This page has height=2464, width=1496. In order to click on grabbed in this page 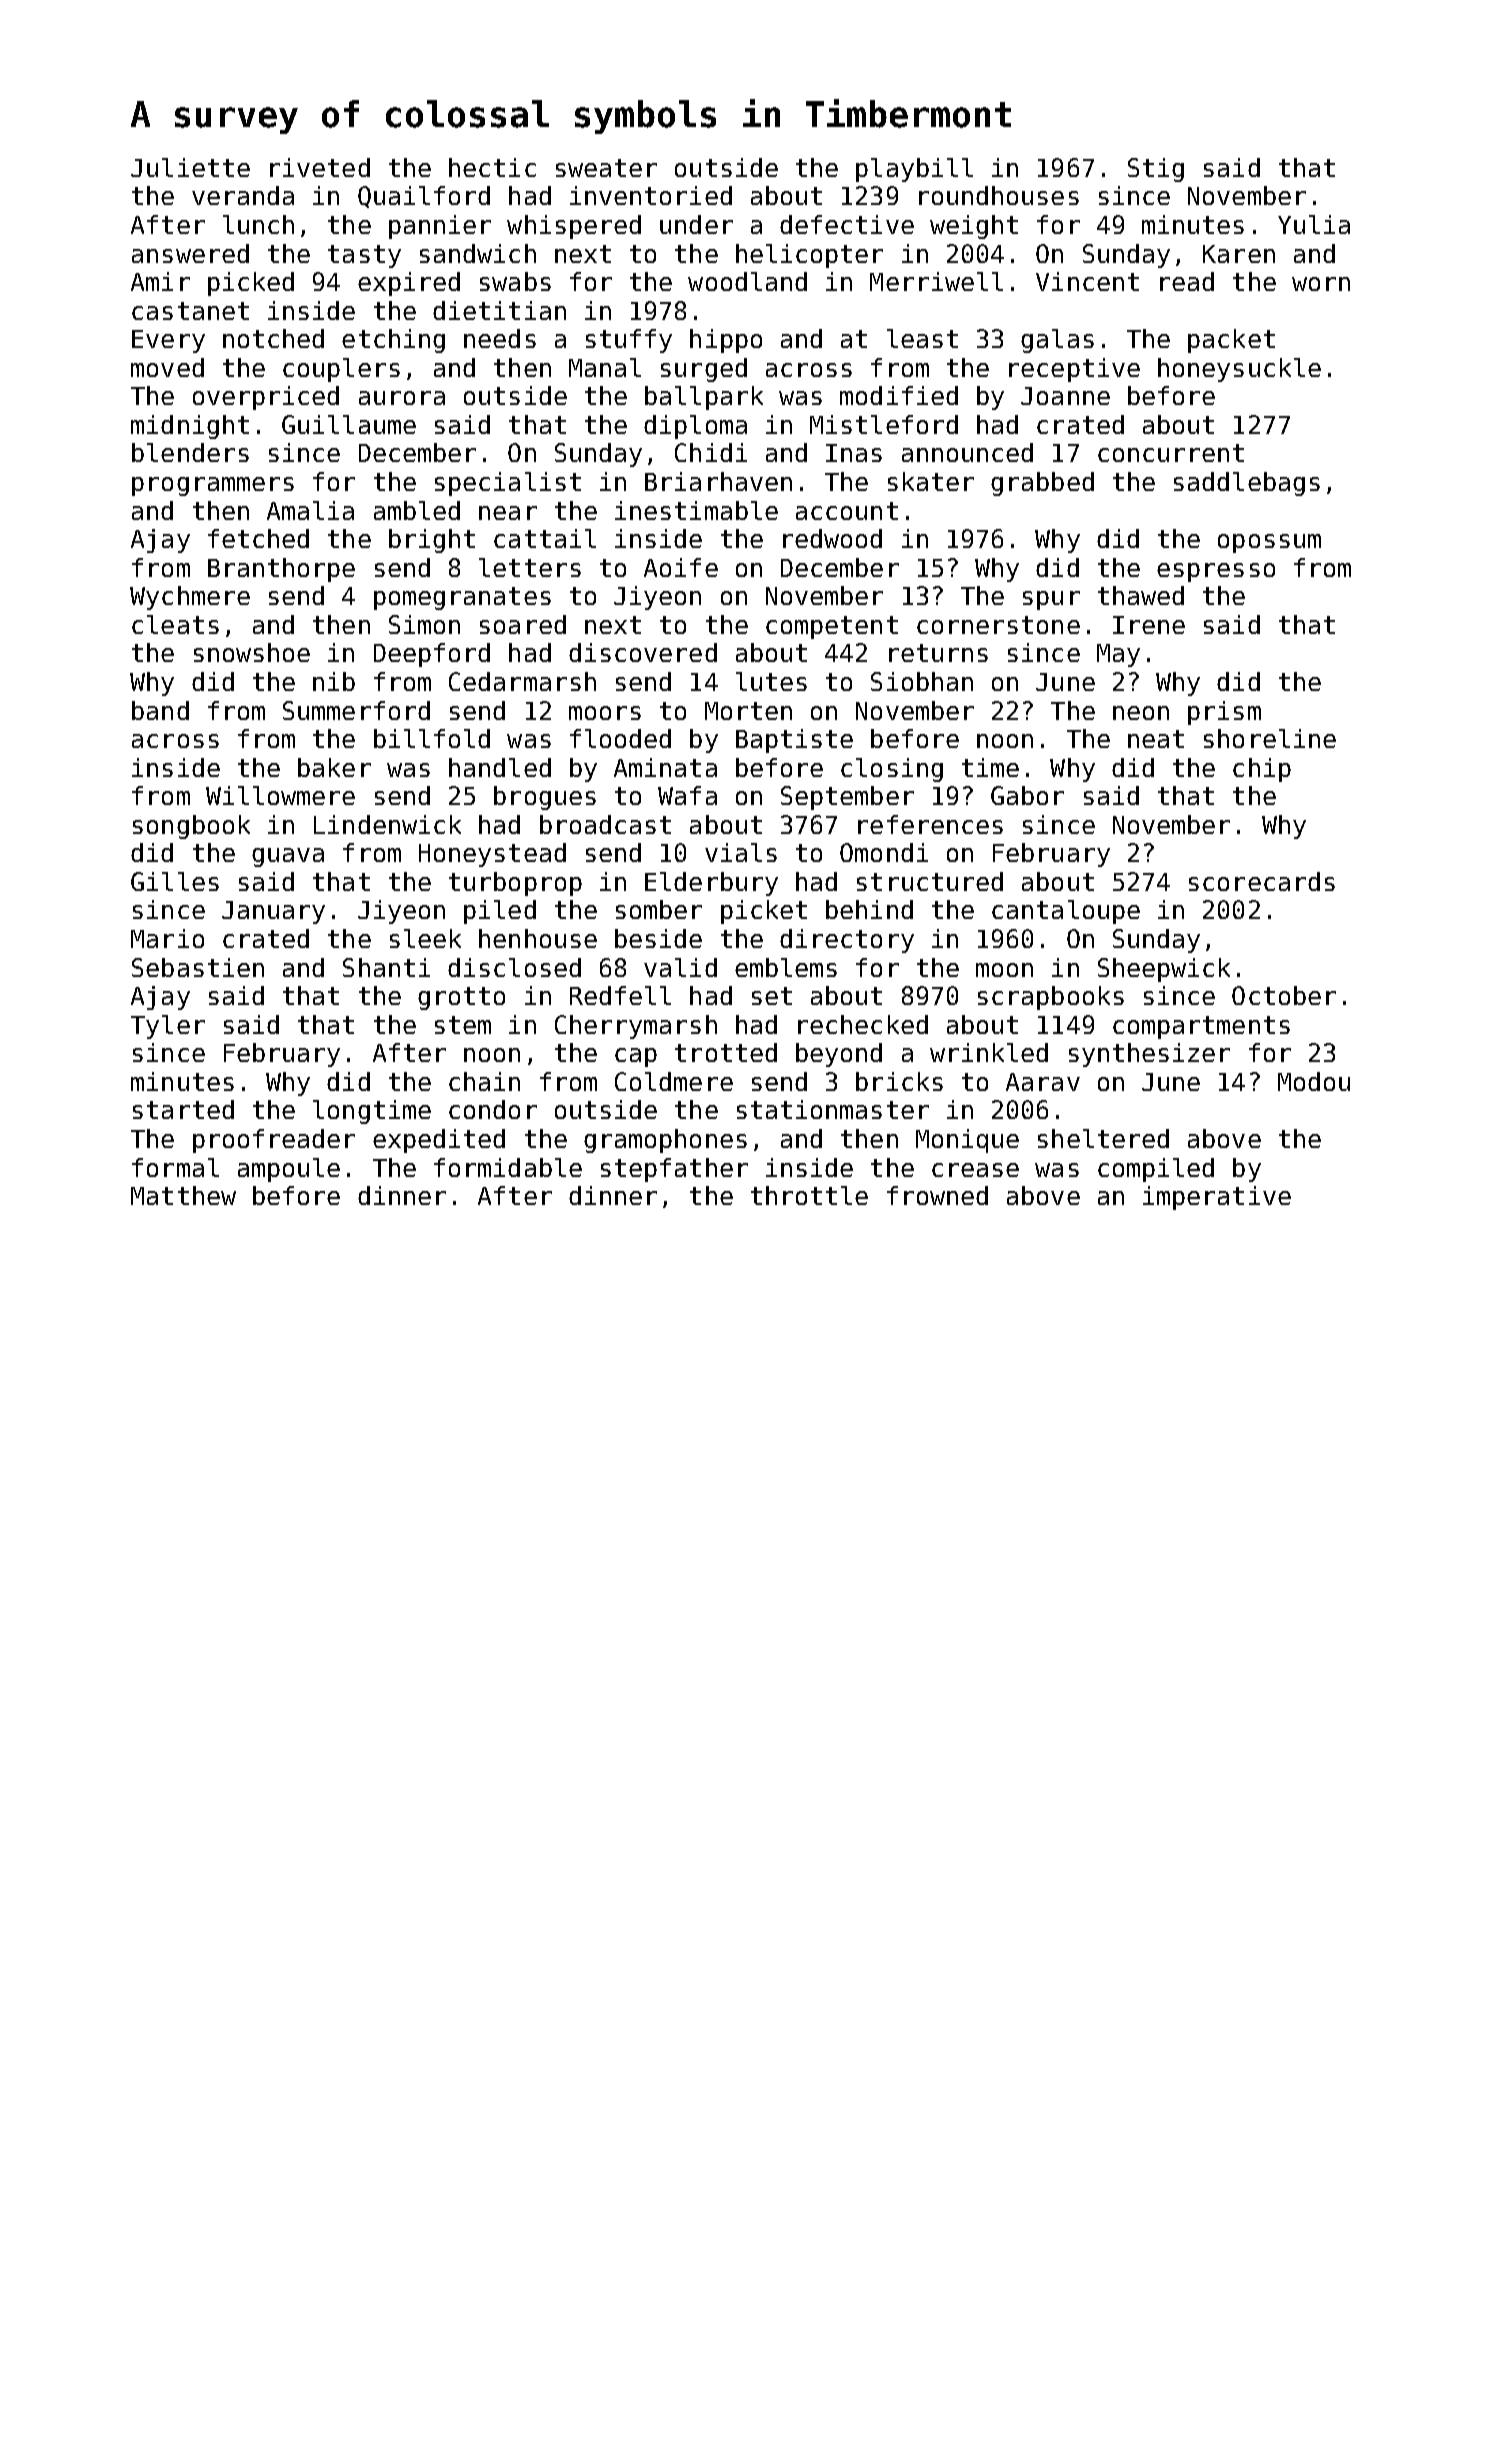, I will do `click(1042, 484)`.
